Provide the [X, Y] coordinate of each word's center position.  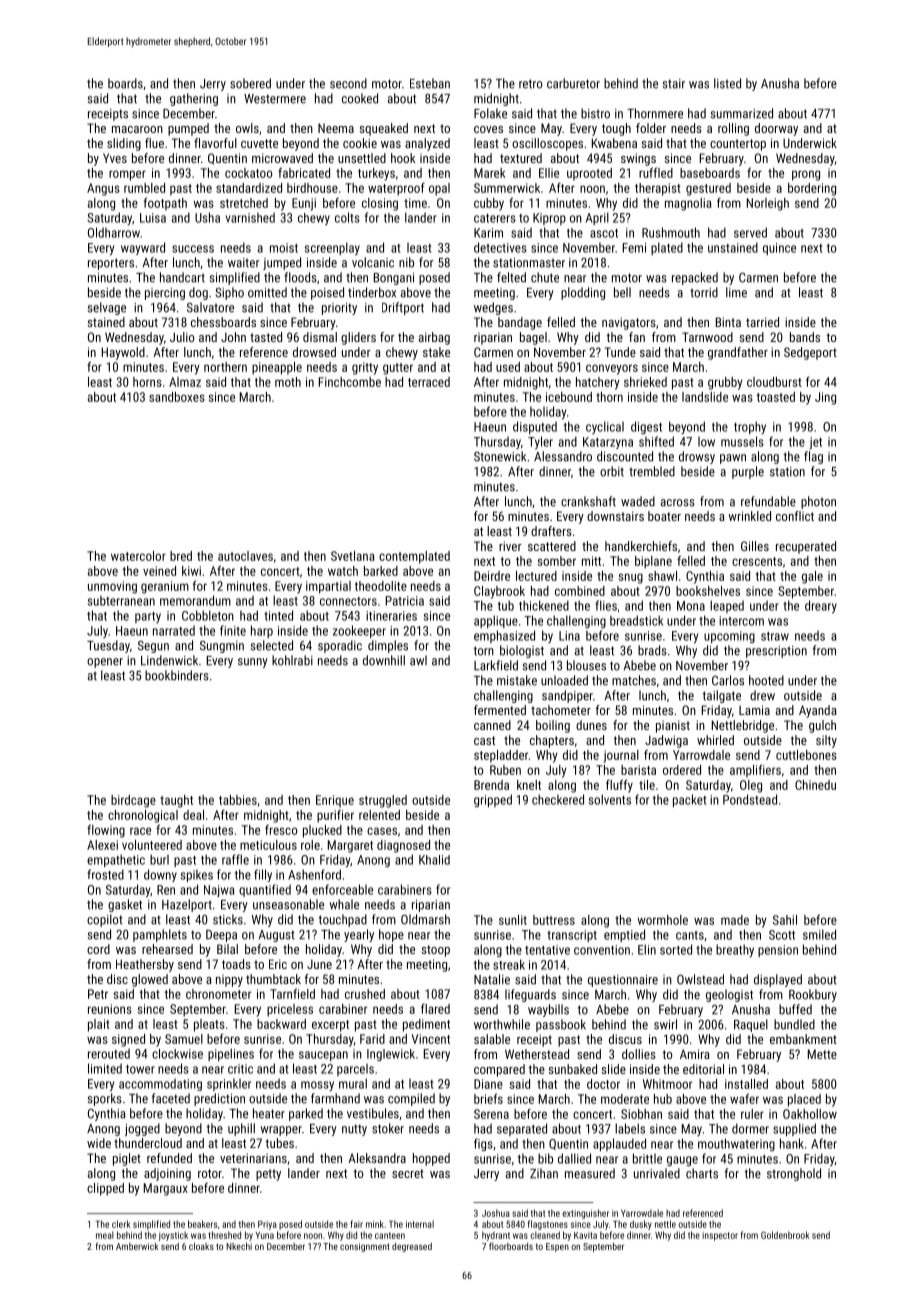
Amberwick [137, 1246]
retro [530, 84]
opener [105, 663]
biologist [522, 651]
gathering [194, 99]
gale [812, 577]
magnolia [688, 204]
